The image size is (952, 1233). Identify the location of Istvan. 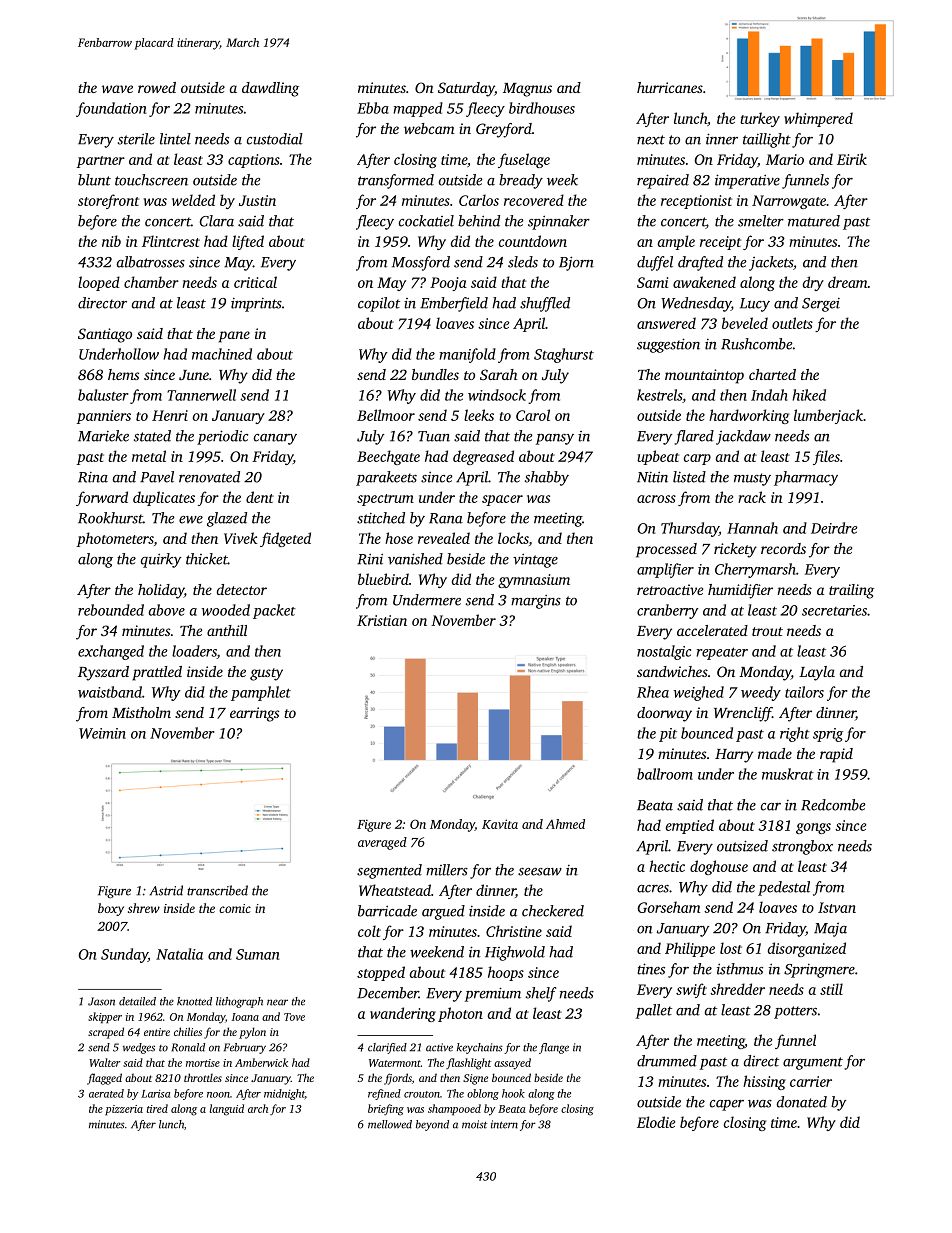
(837, 907).
